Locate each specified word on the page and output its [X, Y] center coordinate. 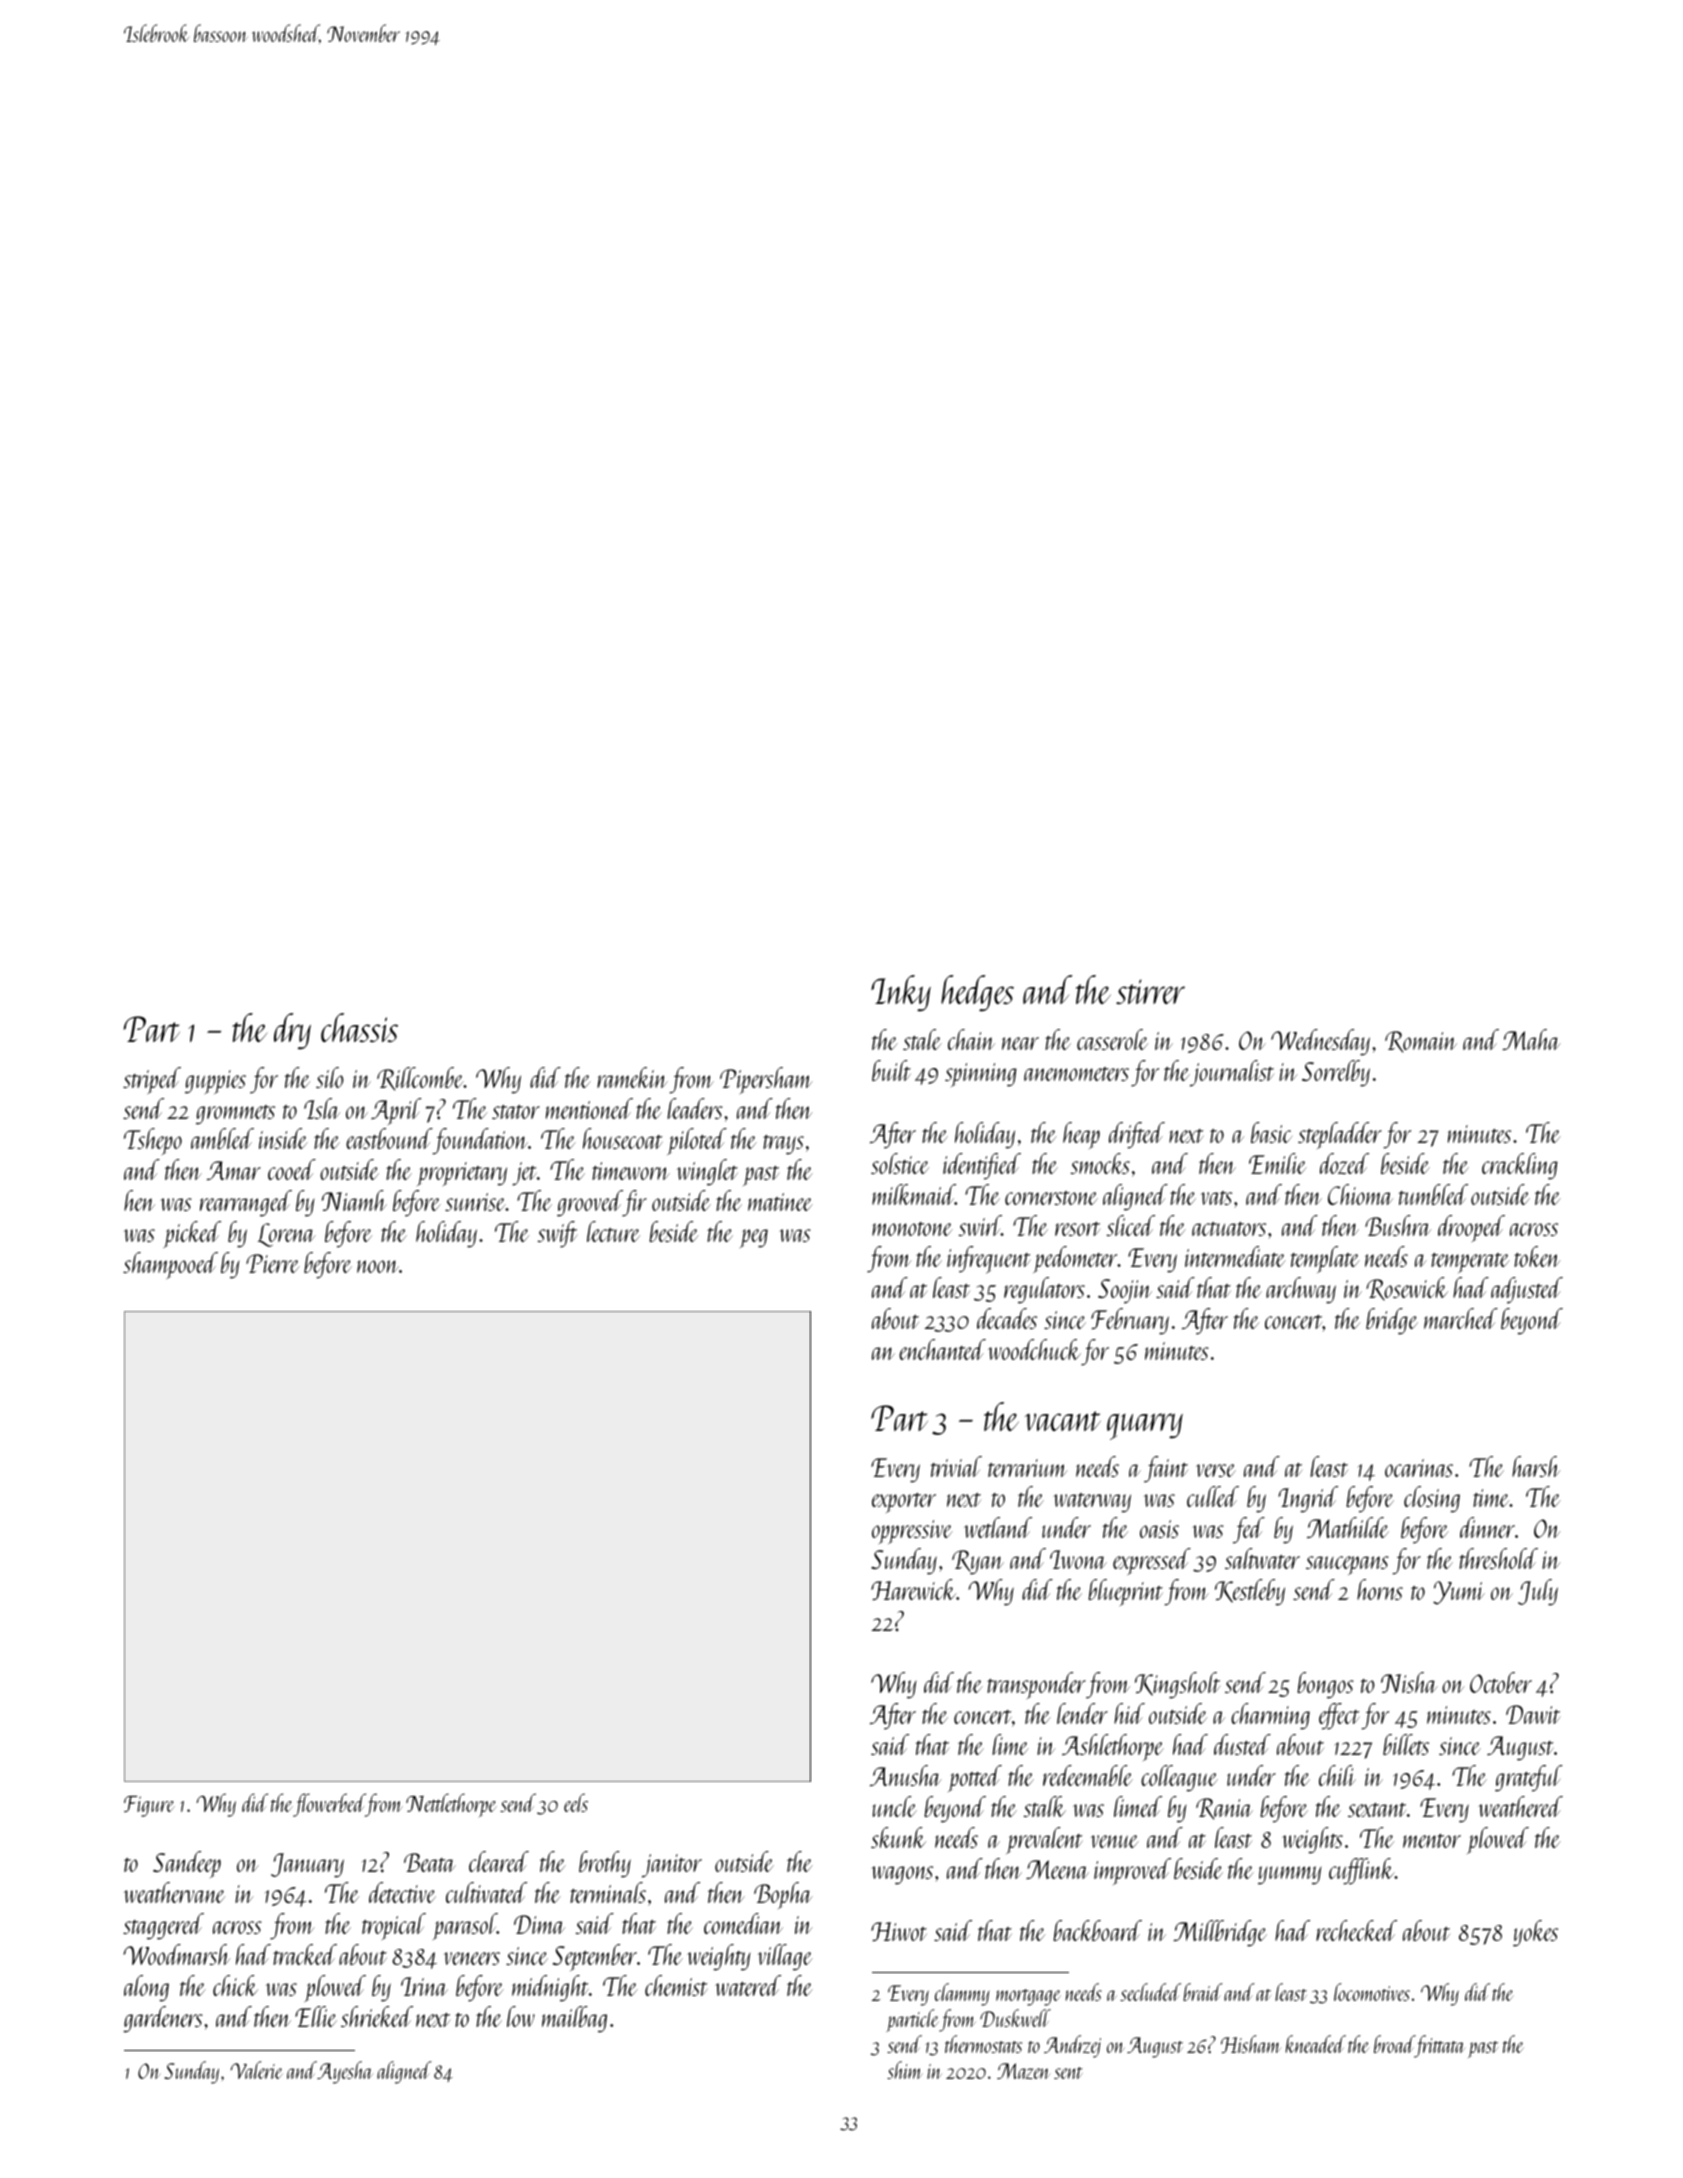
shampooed [170, 1265]
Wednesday [1320, 1042]
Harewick [913, 1589]
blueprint [1125, 1592]
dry [292, 1031]
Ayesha [345, 2072]
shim [905, 2070]
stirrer [1150, 991]
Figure [149, 1806]
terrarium [1028, 1468]
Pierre [273, 1263]
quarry [1145, 1426]
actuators [1229, 1228]
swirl [979, 1225]
